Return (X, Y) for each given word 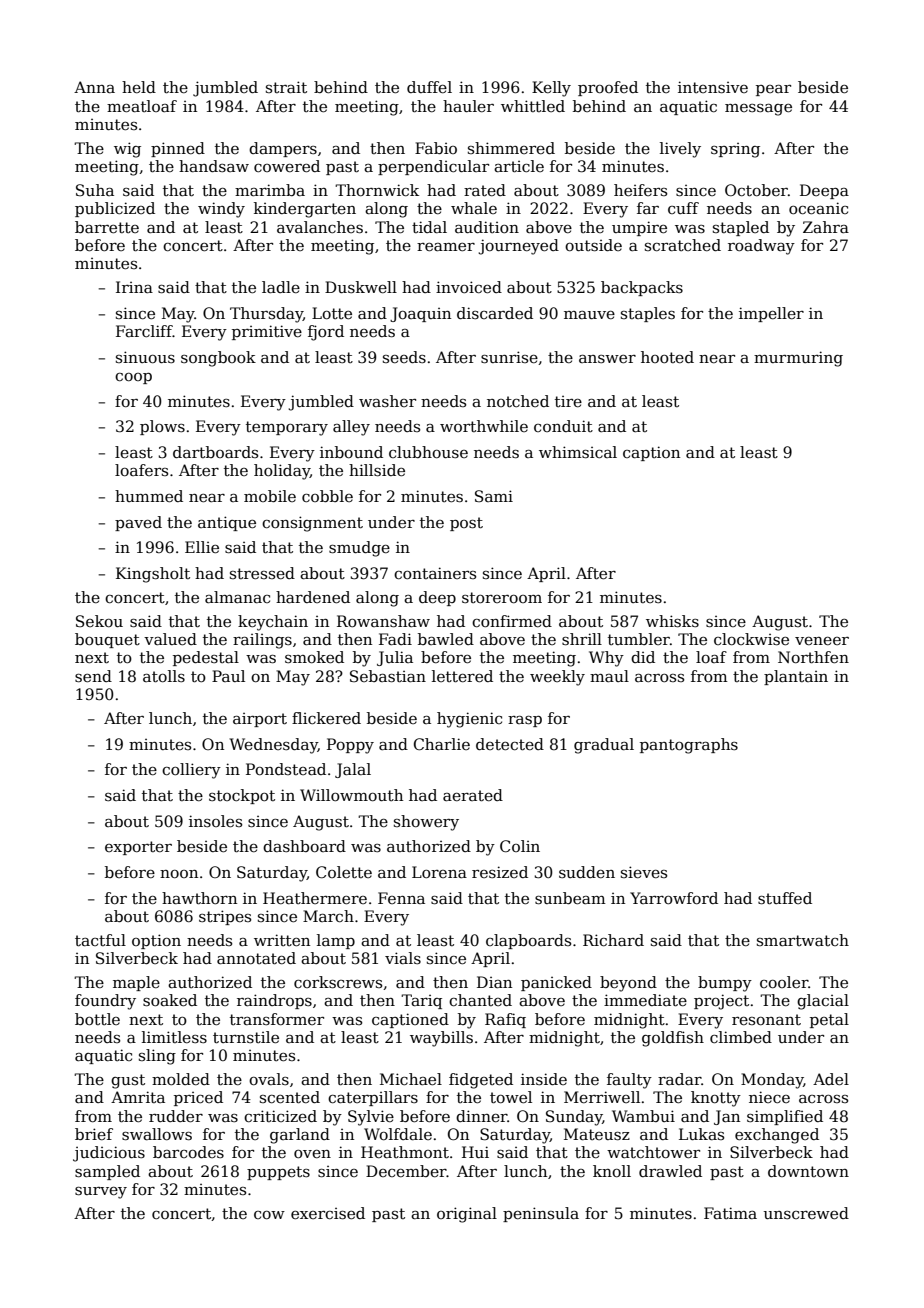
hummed (149, 496)
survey (101, 1193)
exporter (138, 848)
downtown (808, 1171)
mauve (589, 315)
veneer (822, 641)
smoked (314, 657)
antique (227, 523)
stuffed (785, 898)
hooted (667, 357)
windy (221, 210)
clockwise (751, 639)
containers (435, 573)
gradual (604, 746)
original (467, 1215)
